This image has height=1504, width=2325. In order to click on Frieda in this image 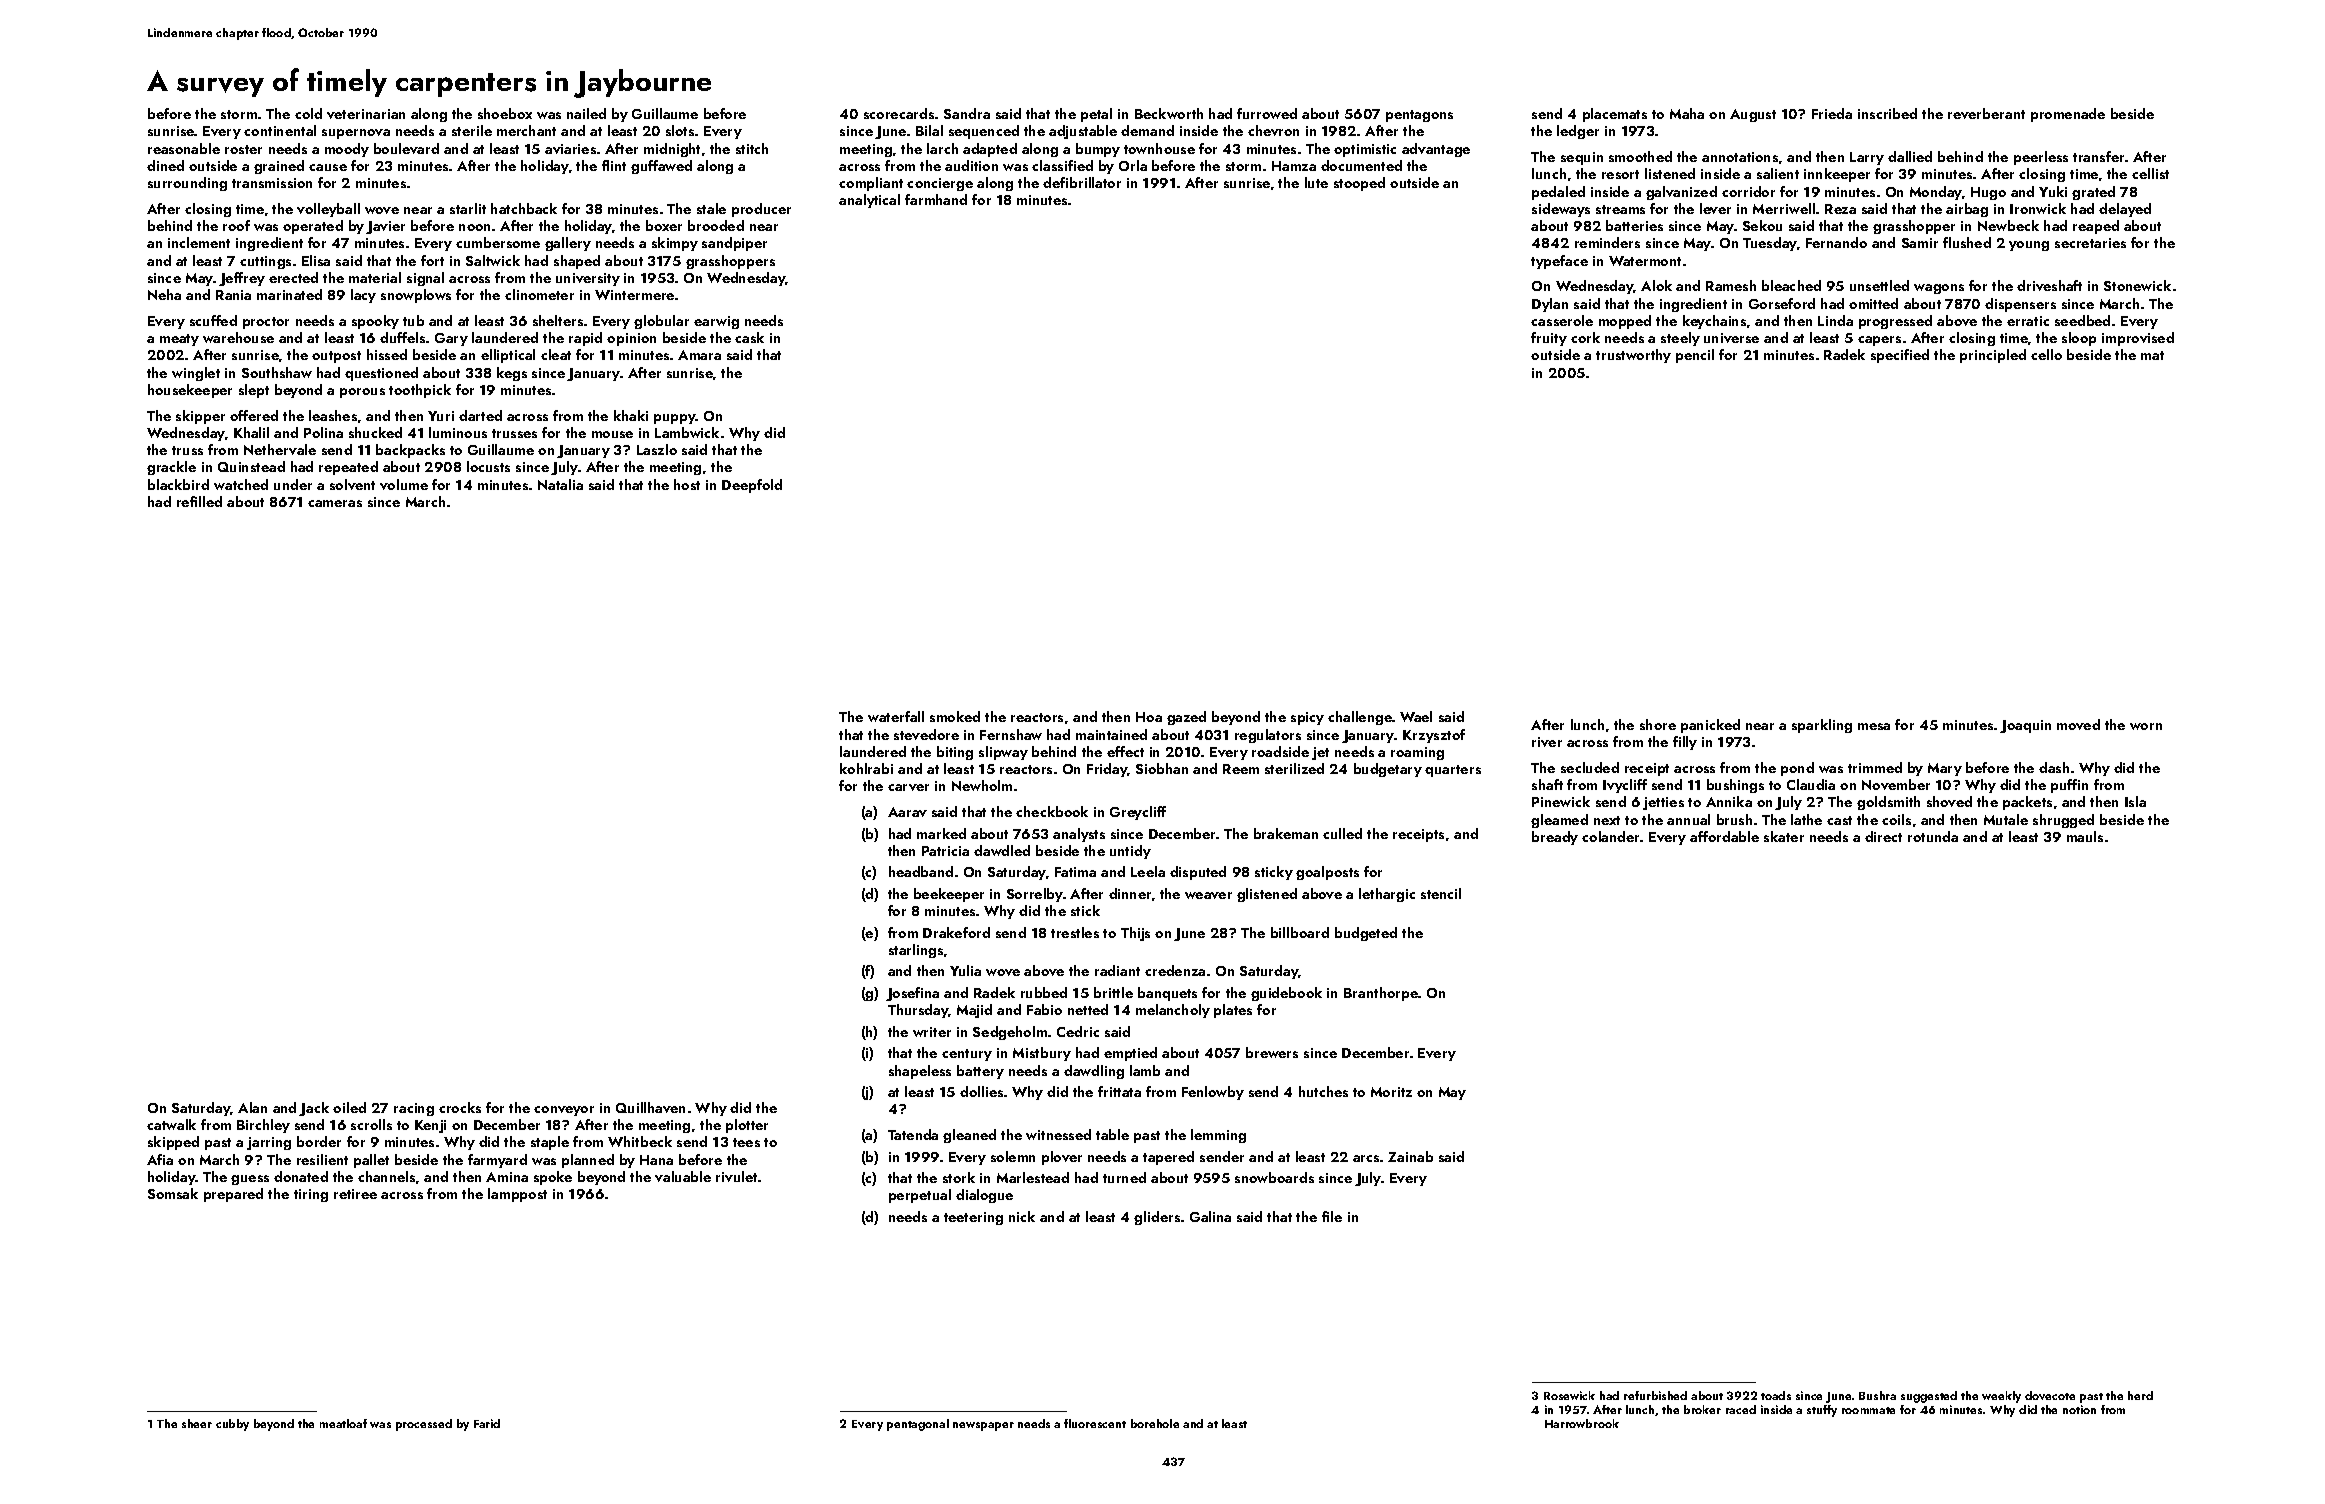, I will do `click(1832, 113)`.
